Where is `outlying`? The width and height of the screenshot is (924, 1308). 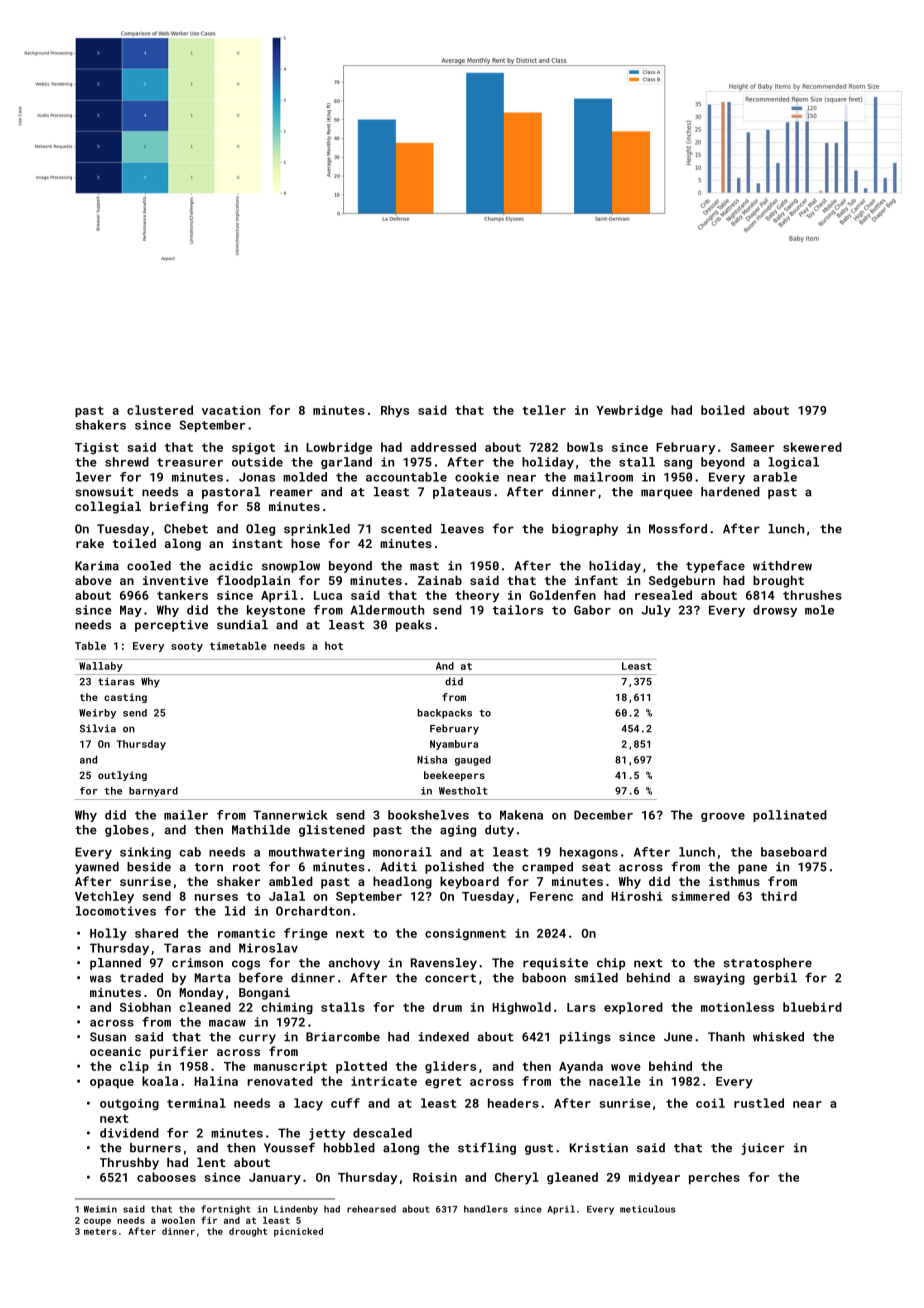
outlying is located at coordinates (122, 776).
